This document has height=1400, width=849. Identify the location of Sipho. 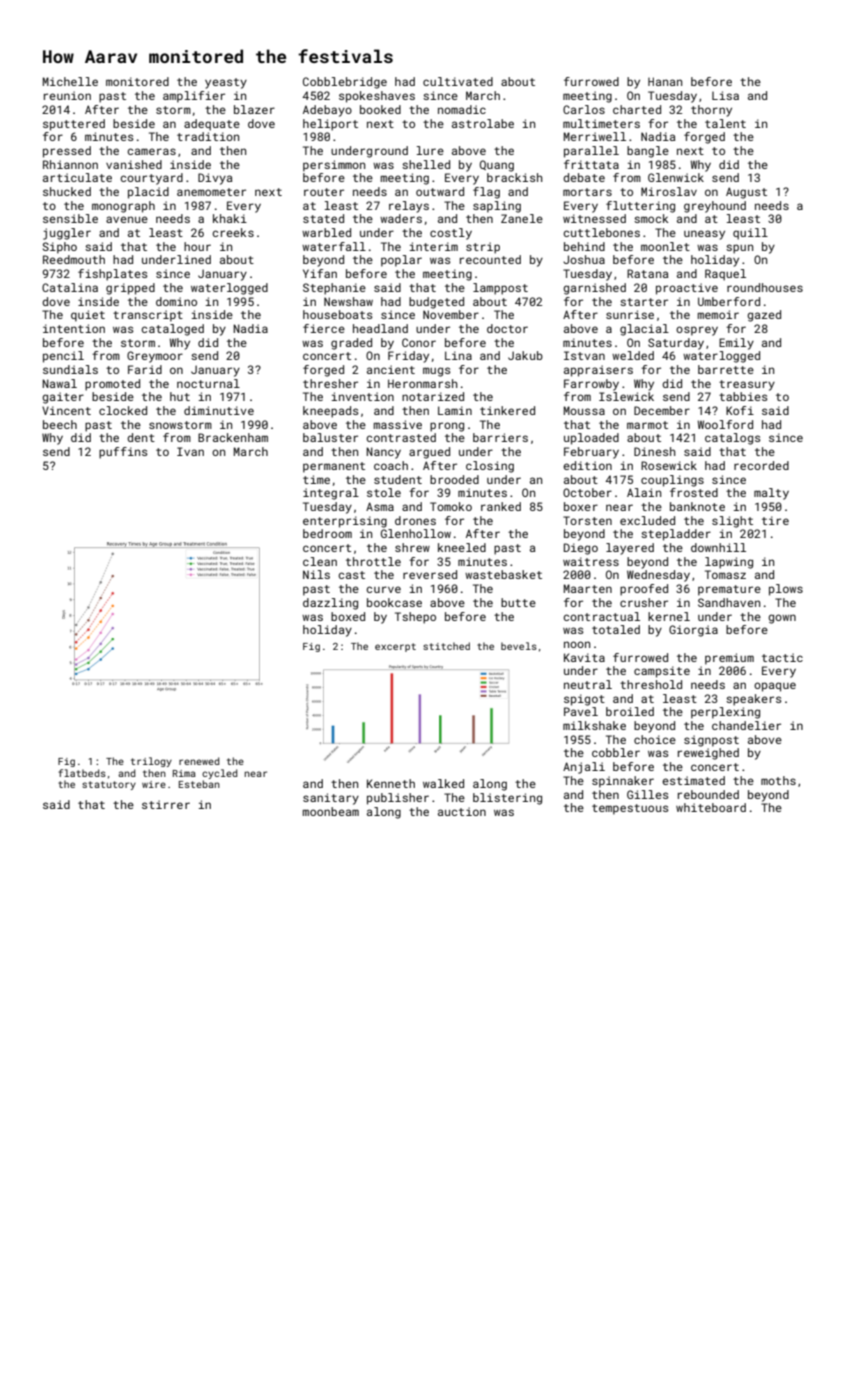
(60, 248).
